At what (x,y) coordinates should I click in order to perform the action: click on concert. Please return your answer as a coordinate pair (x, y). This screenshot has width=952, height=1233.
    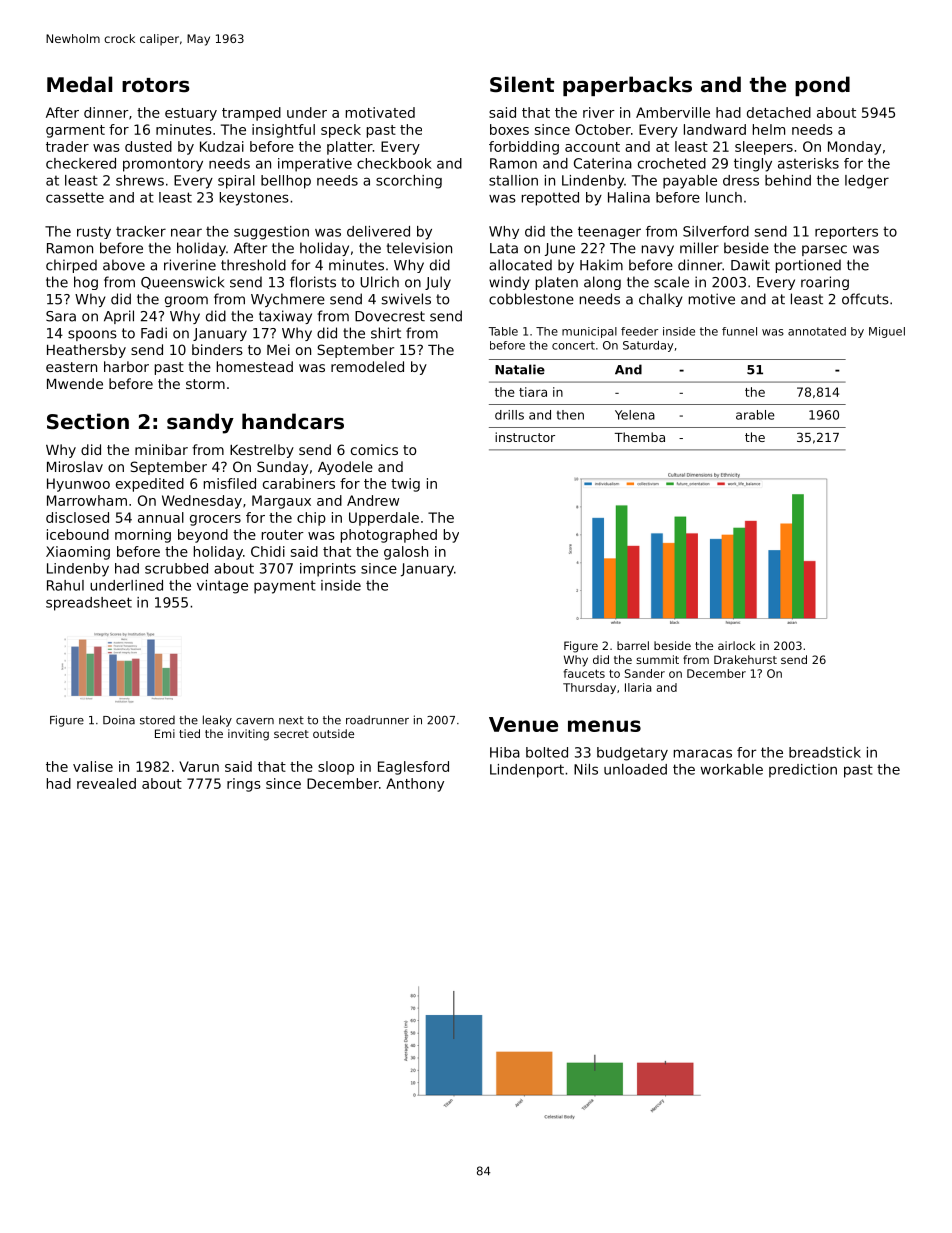
    Looking at the image, I should click on (573, 345).
